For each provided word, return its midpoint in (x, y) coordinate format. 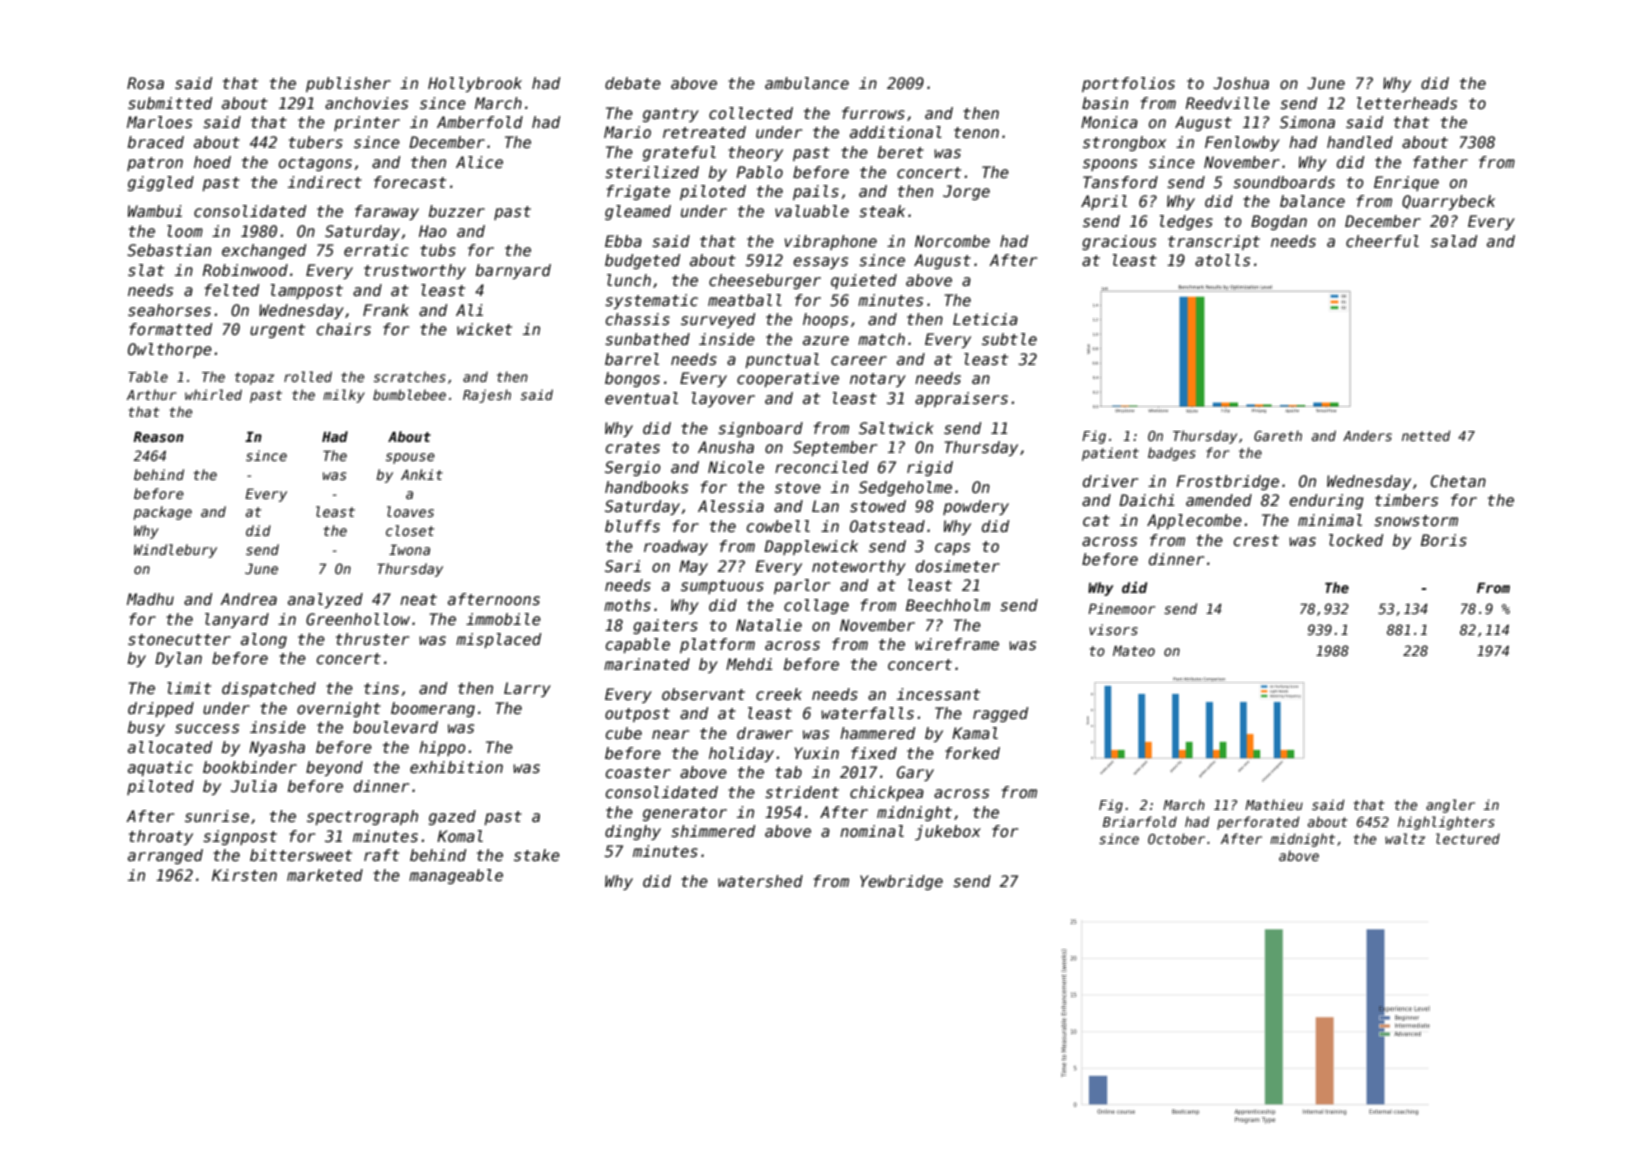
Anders (1367, 435)
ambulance (807, 83)
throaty (161, 837)
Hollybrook (475, 84)
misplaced (498, 640)
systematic (651, 301)
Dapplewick (811, 547)
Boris (1444, 540)
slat (146, 270)
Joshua (1241, 83)
